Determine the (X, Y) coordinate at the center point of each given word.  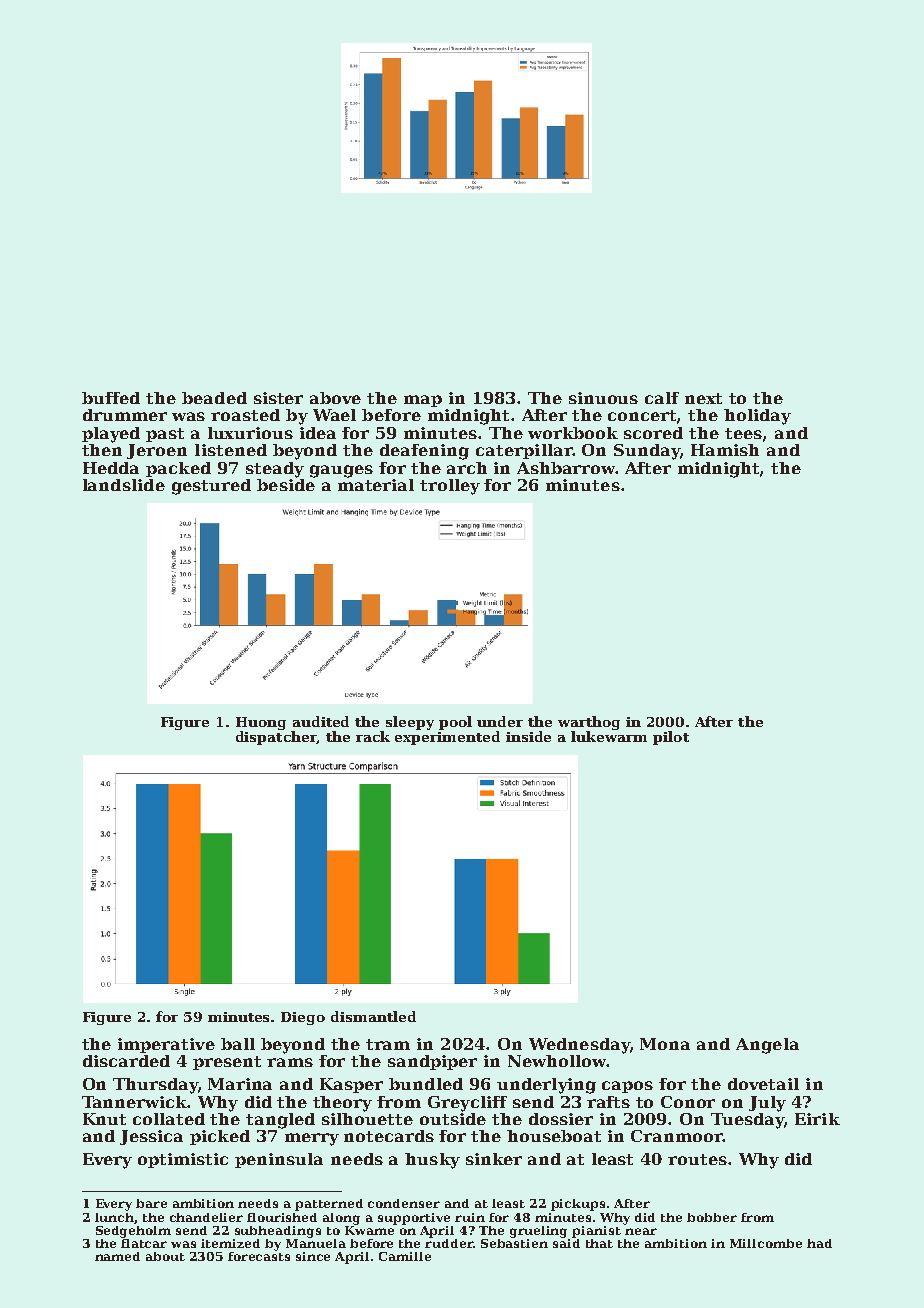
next (703, 398)
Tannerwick (135, 1102)
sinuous (603, 398)
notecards (389, 1136)
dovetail (763, 1084)
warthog (589, 723)
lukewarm (609, 736)
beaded (214, 398)
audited (321, 721)
